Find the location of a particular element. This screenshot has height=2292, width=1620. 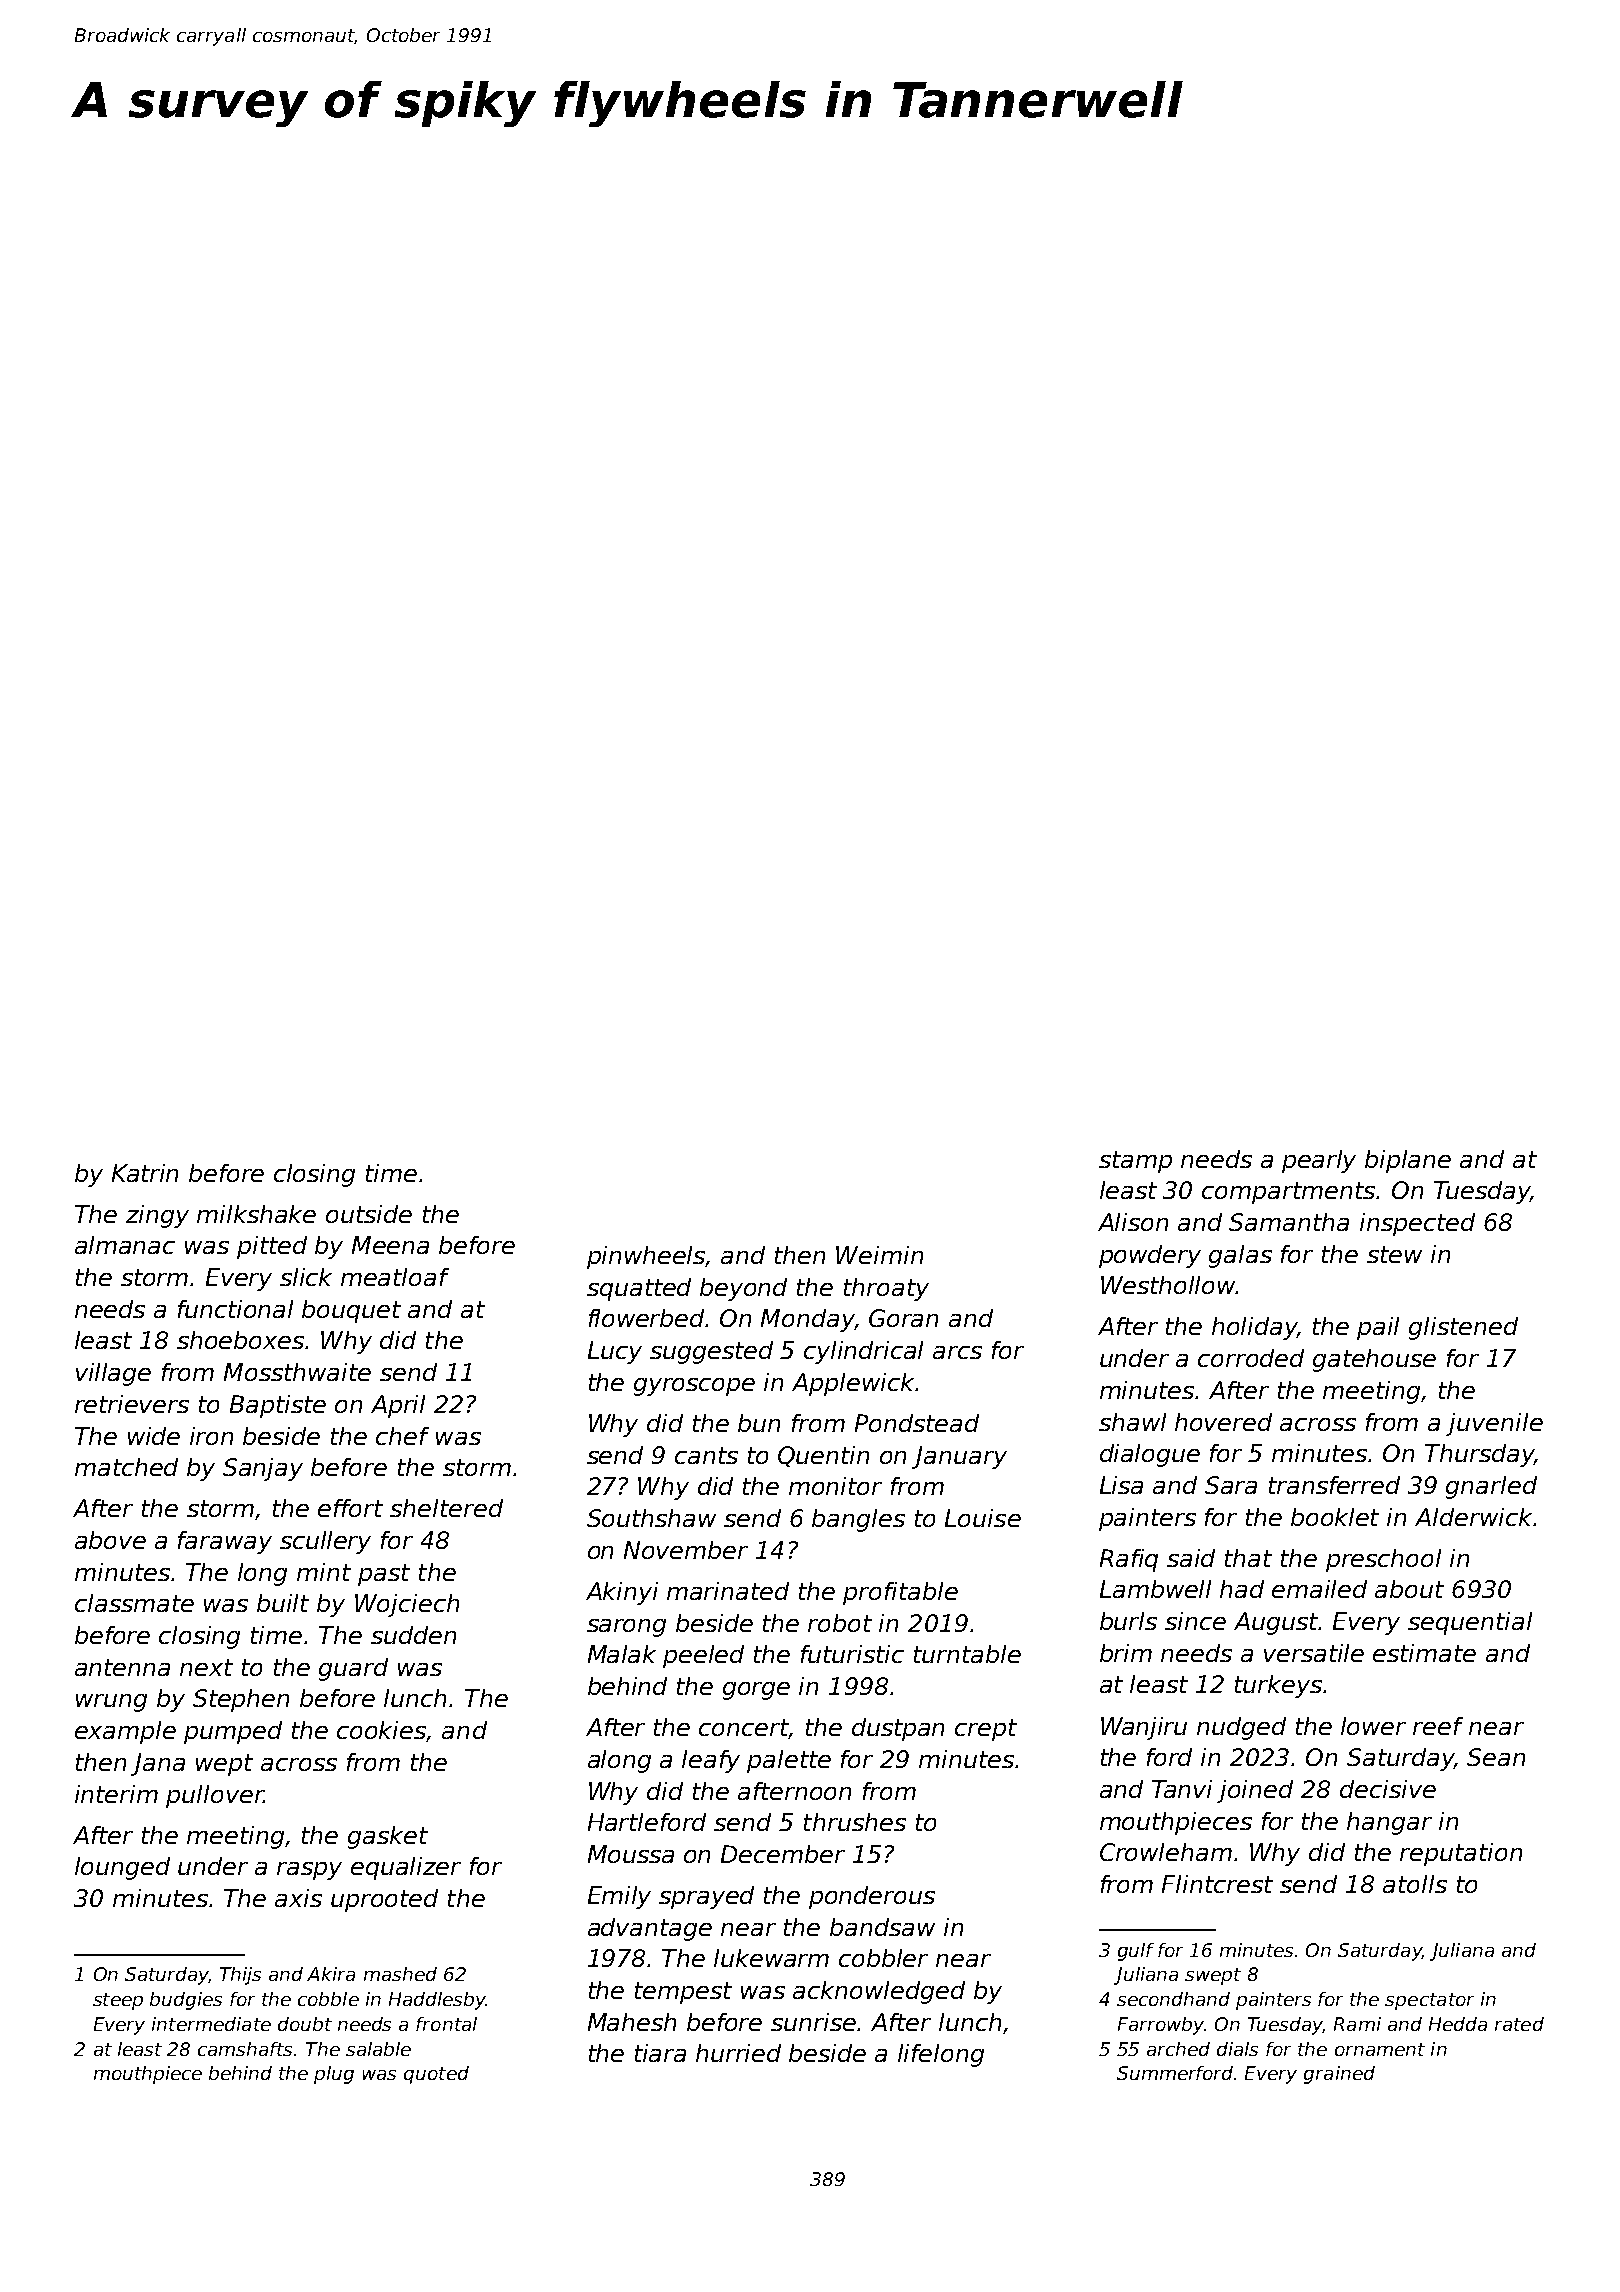

classmate is located at coordinates (134, 1603).
